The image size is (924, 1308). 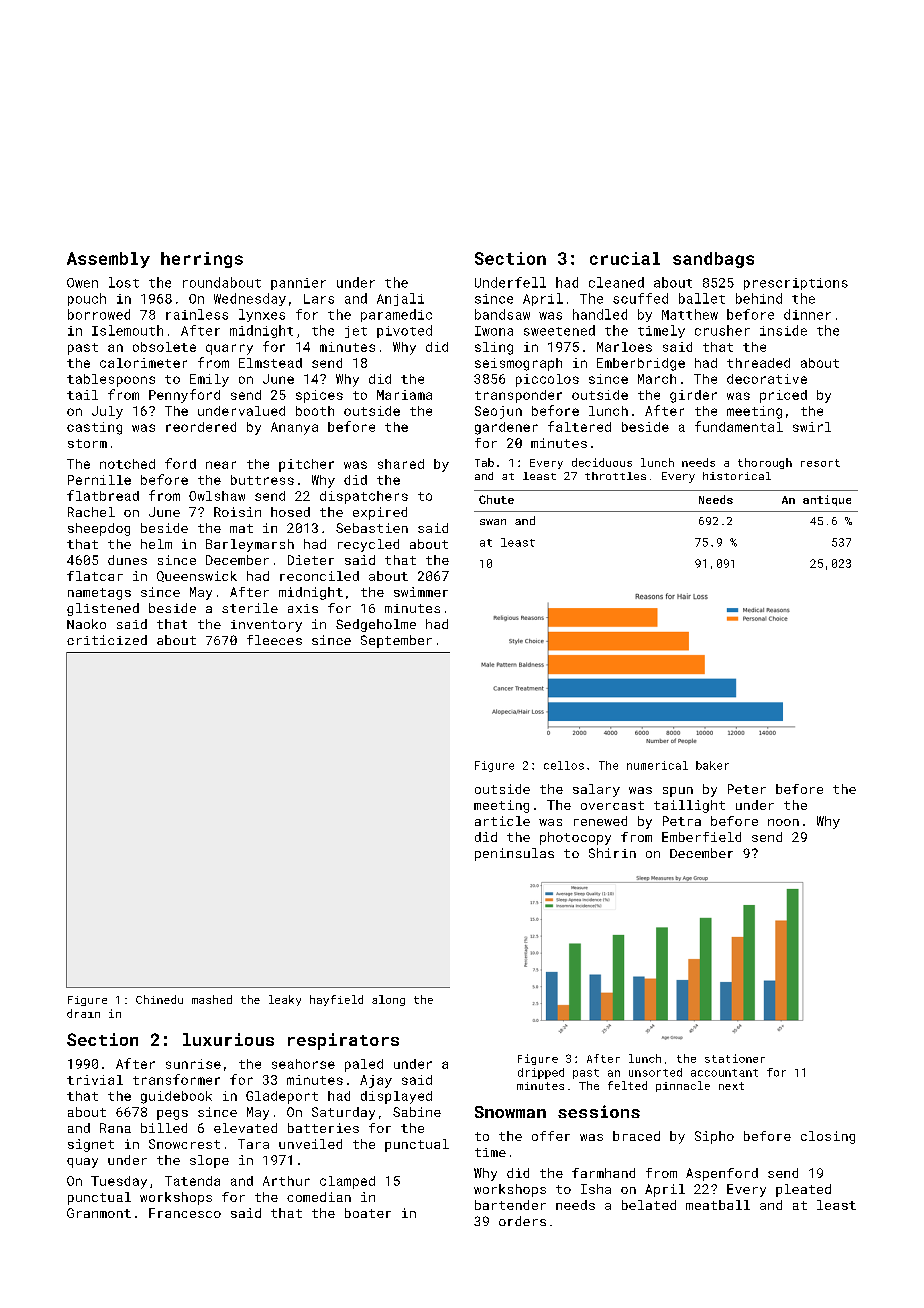 What do you see at coordinates (108, 260) in the image?
I see `Assembly` at bounding box center [108, 260].
